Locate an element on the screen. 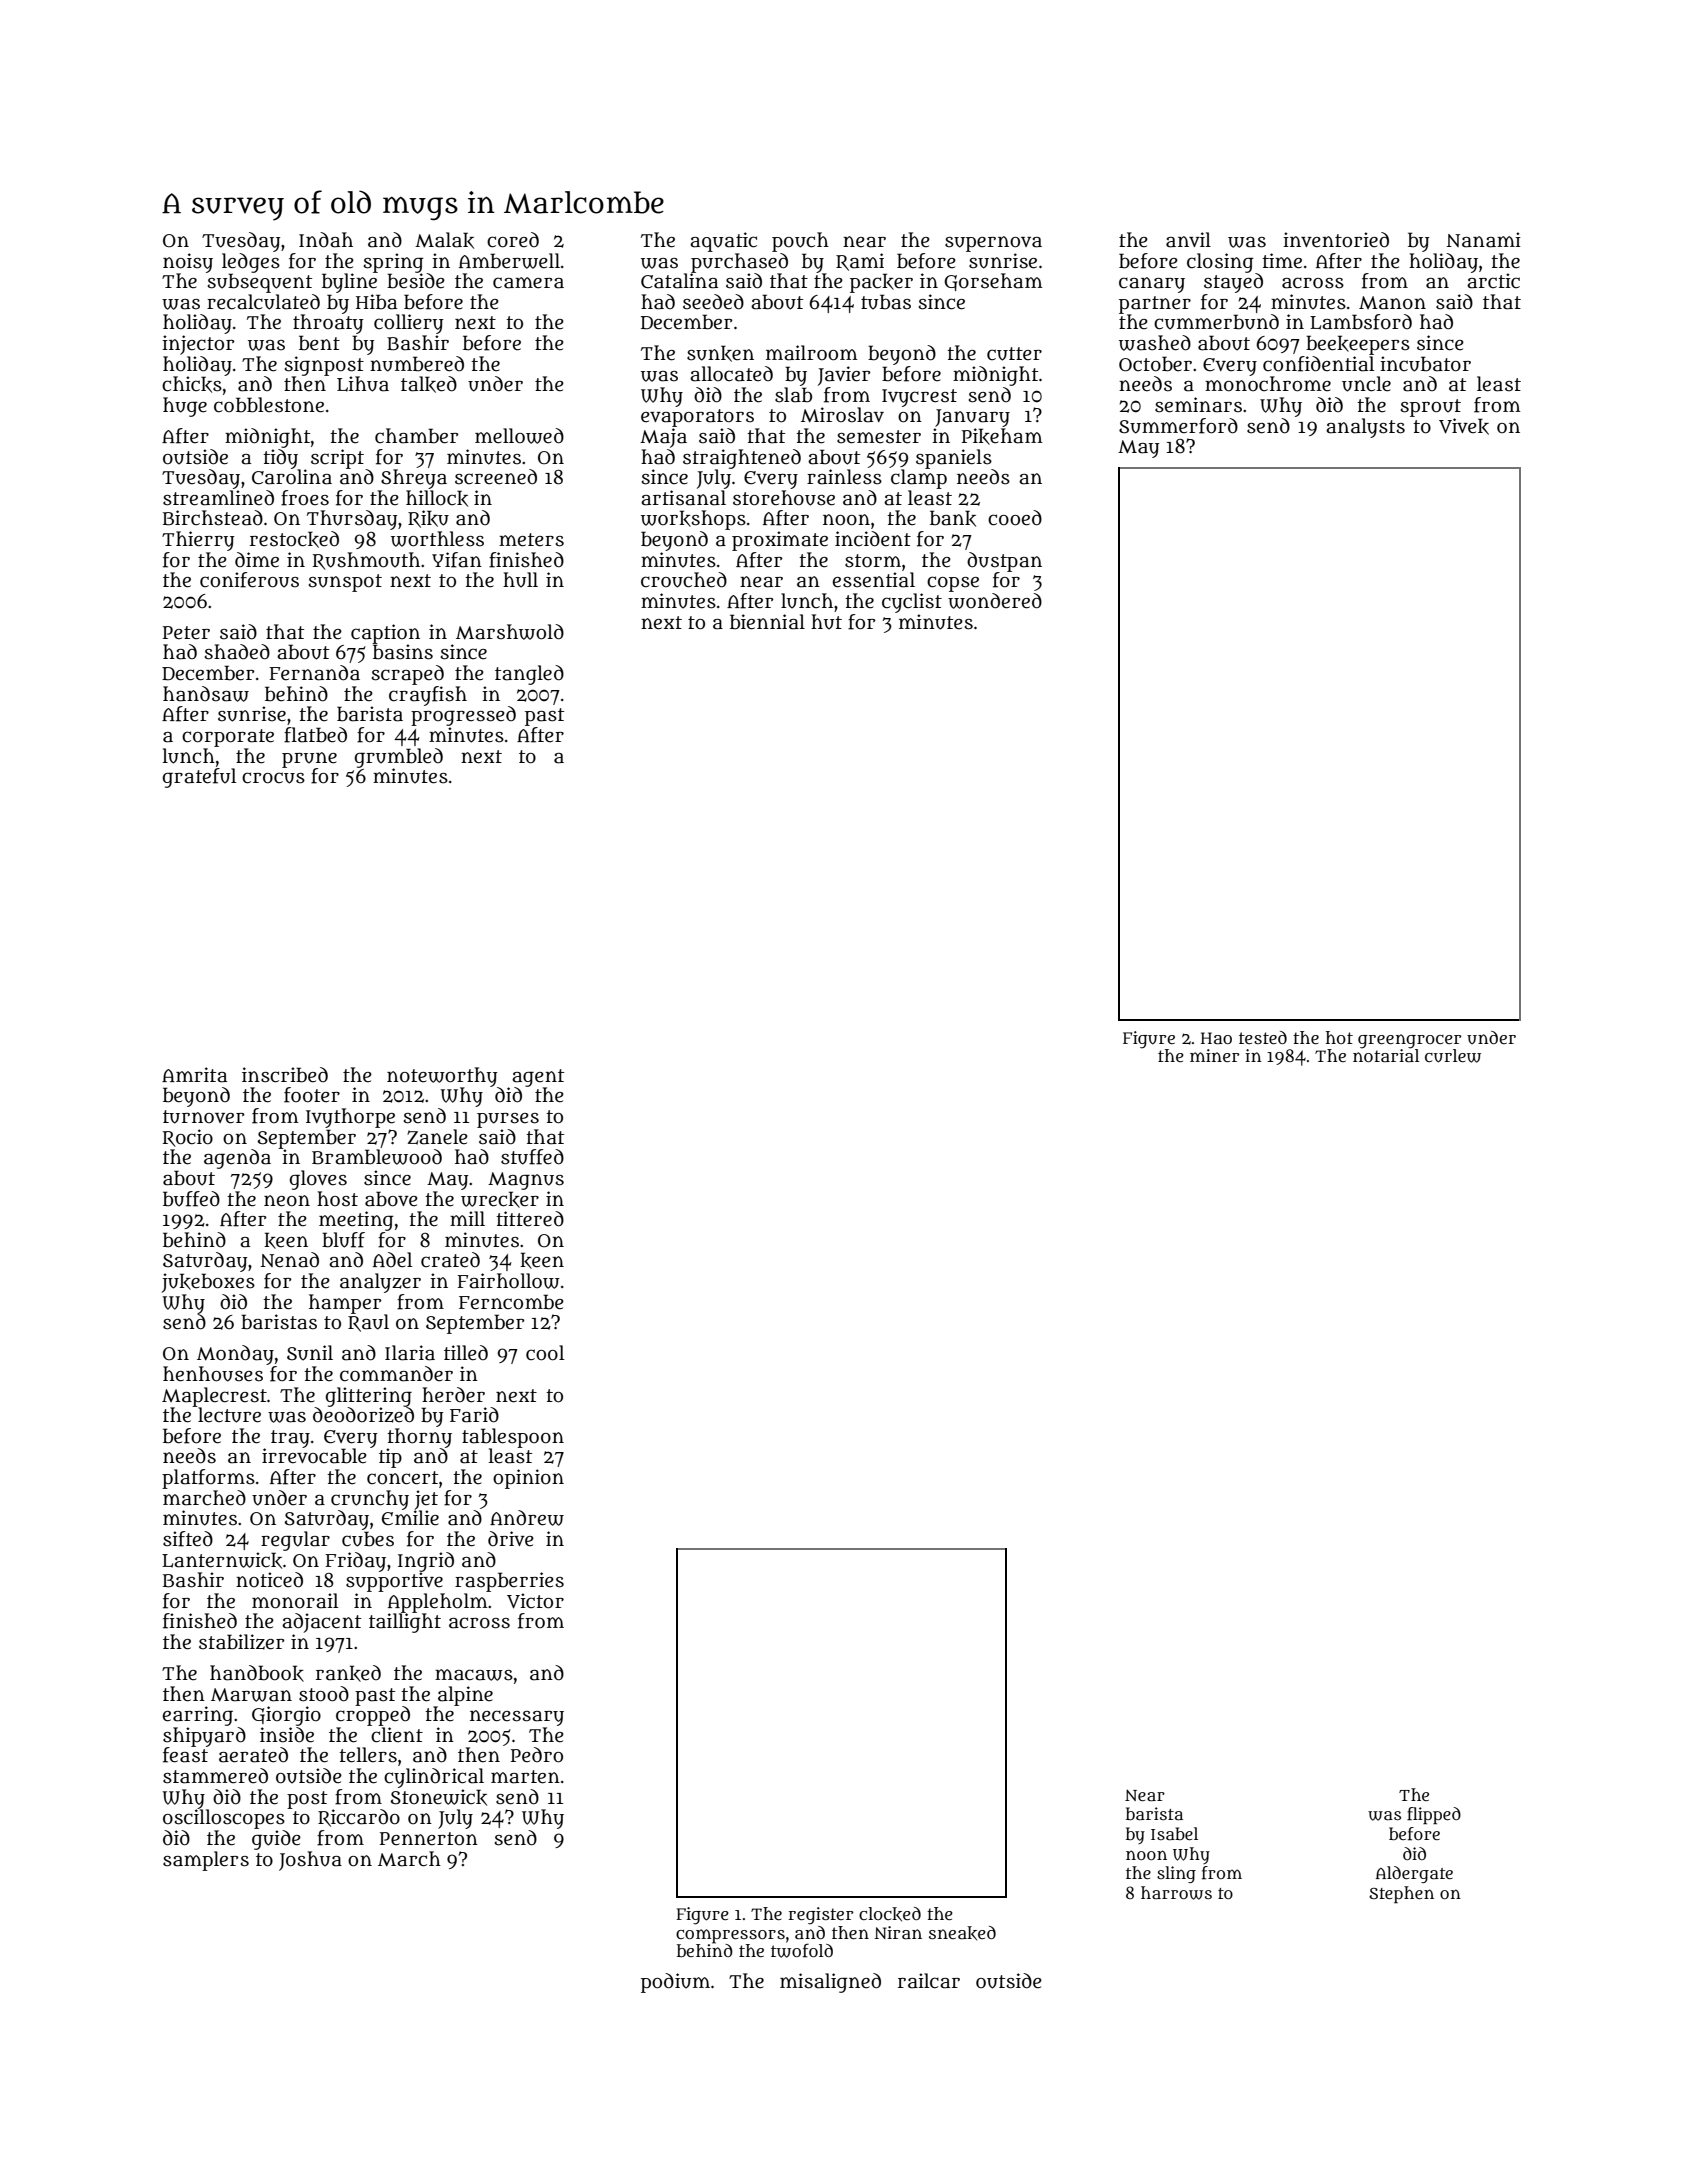 The height and width of the screenshot is (2178, 1683). Joshua is located at coordinates (310, 1861).
